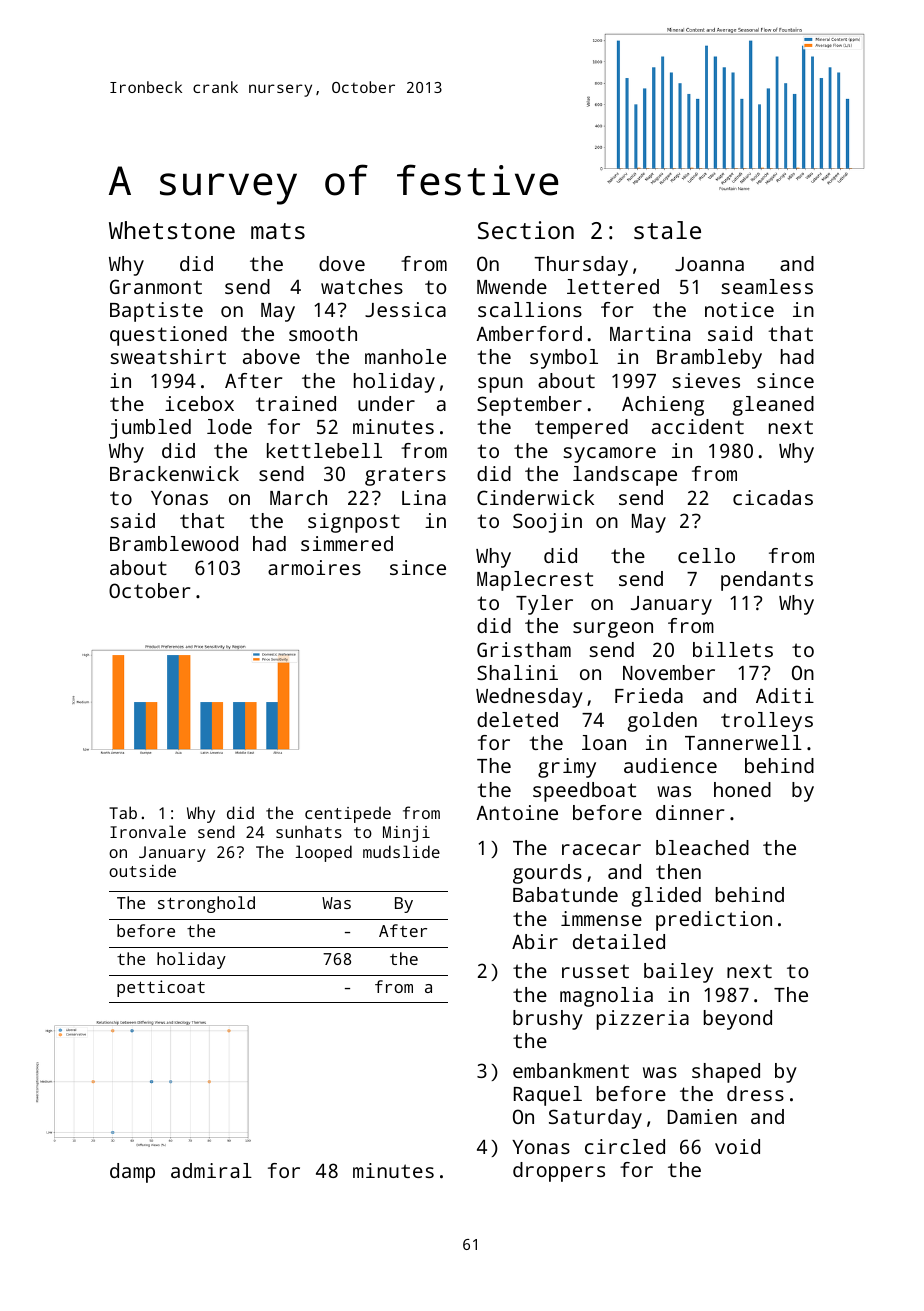 The width and height of the screenshot is (924, 1311). I want to click on stale, so click(667, 230).
